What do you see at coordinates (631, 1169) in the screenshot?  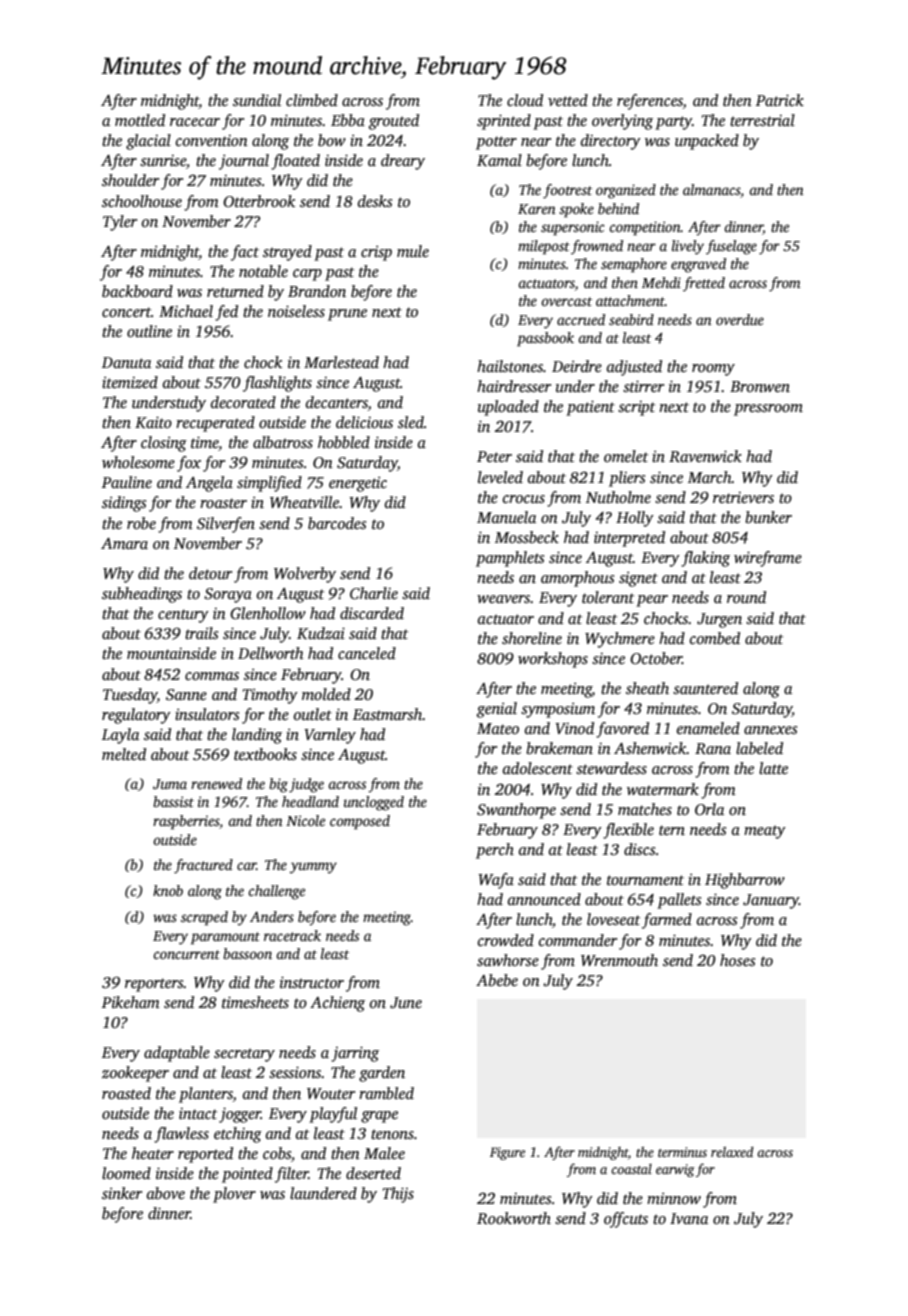 I see `coastal` at bounding box center [631, 1169].
